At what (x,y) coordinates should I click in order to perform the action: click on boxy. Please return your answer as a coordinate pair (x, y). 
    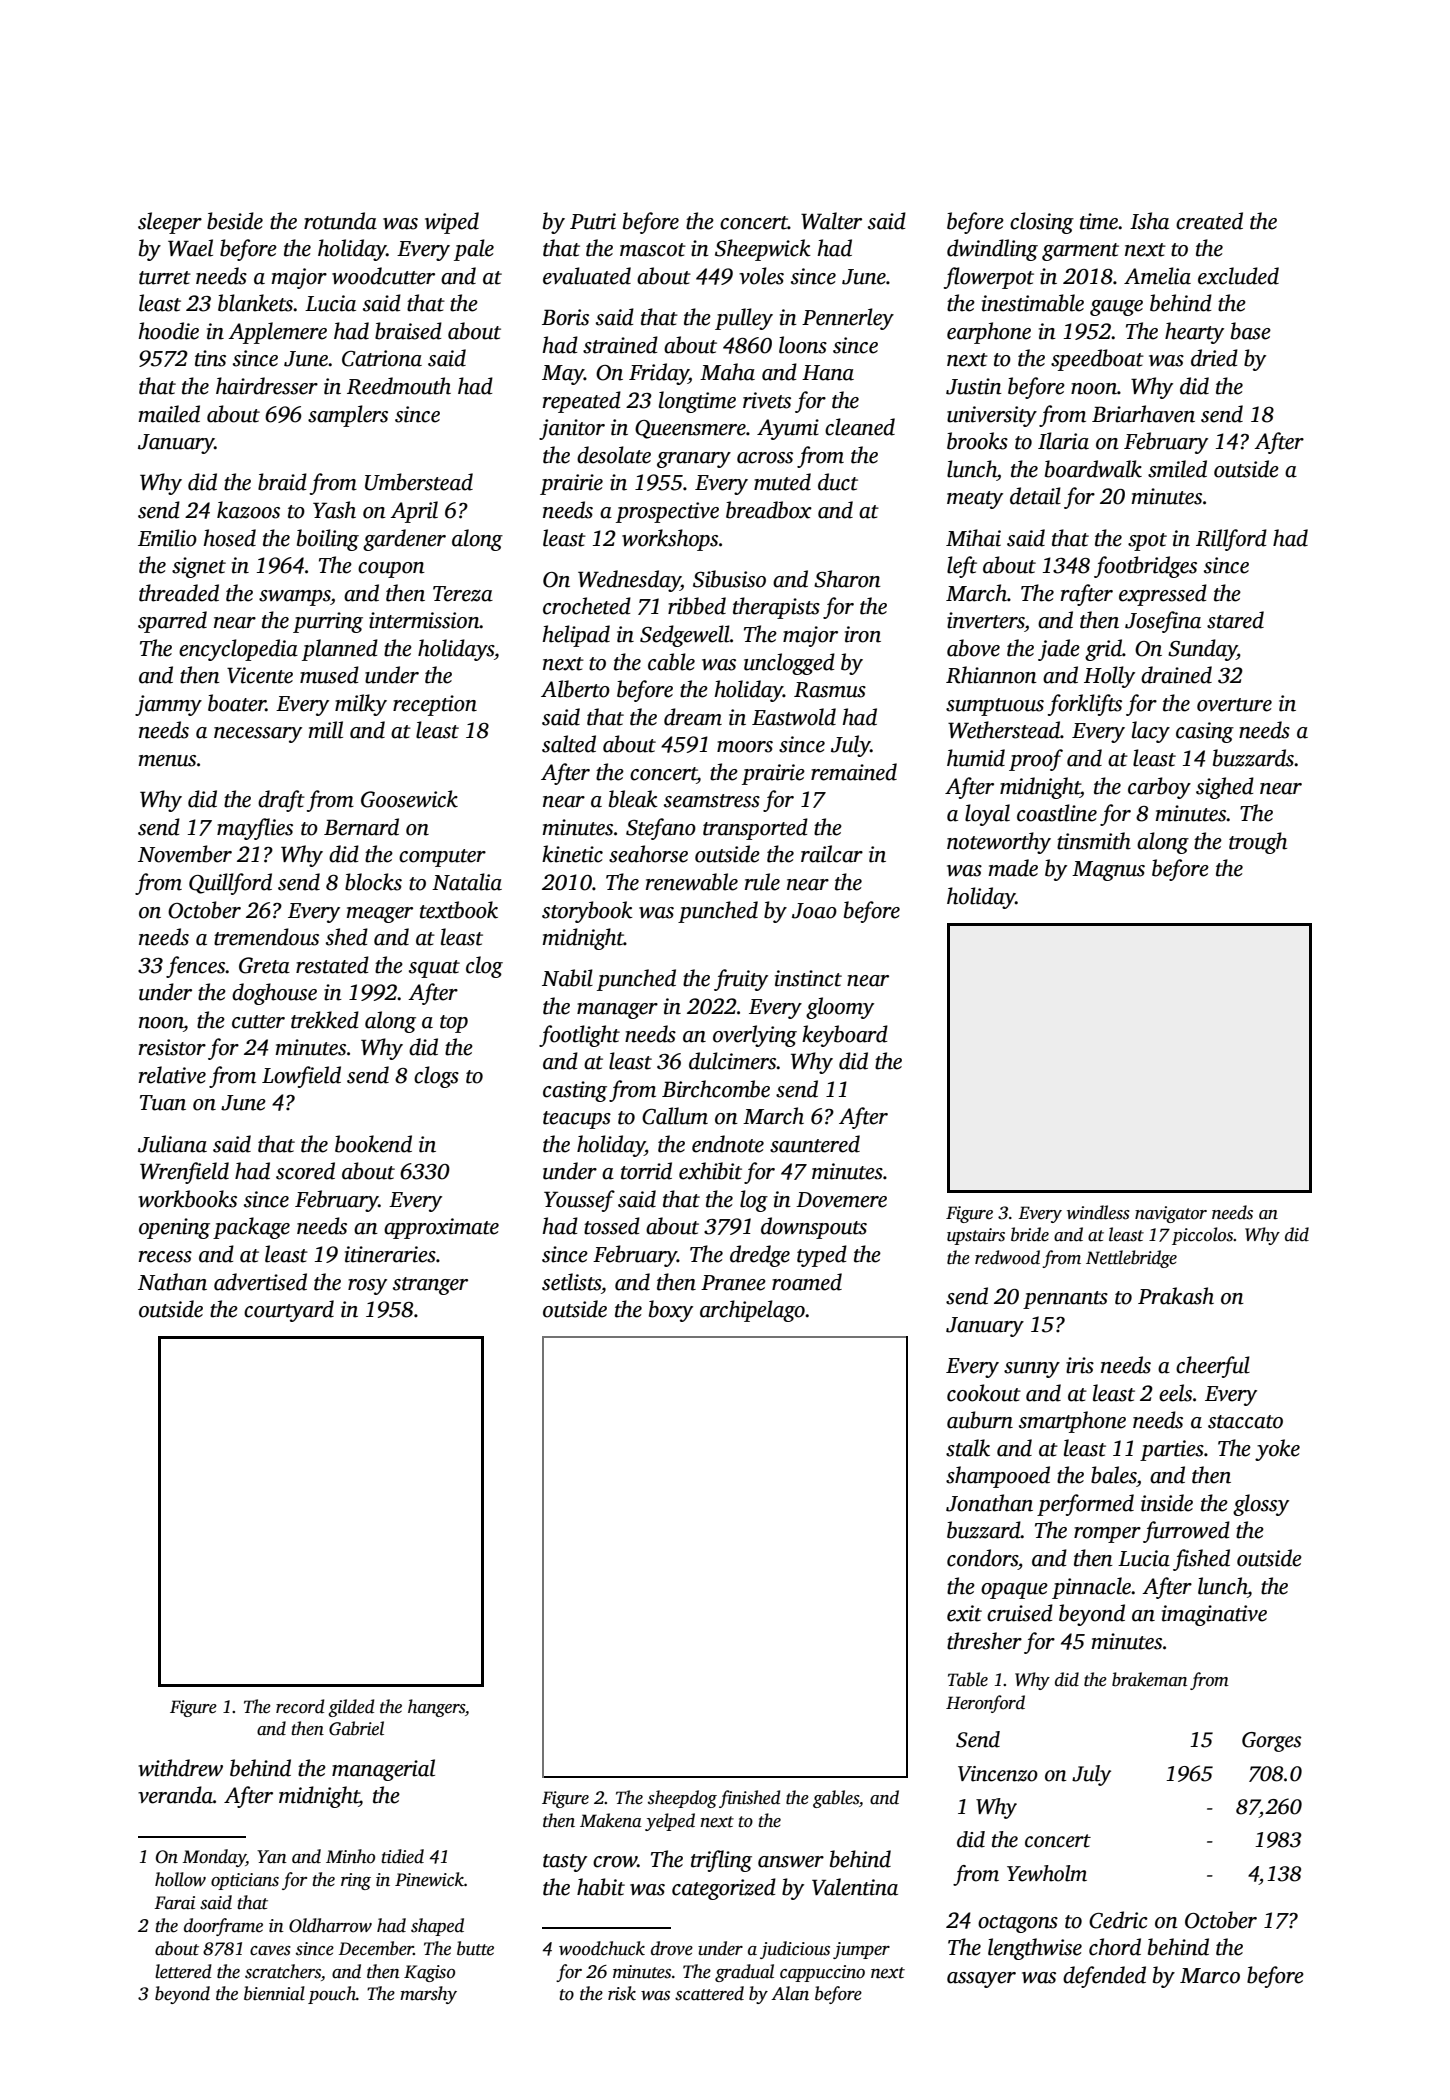
    Looking at the image, I should click on (671, 1311).
